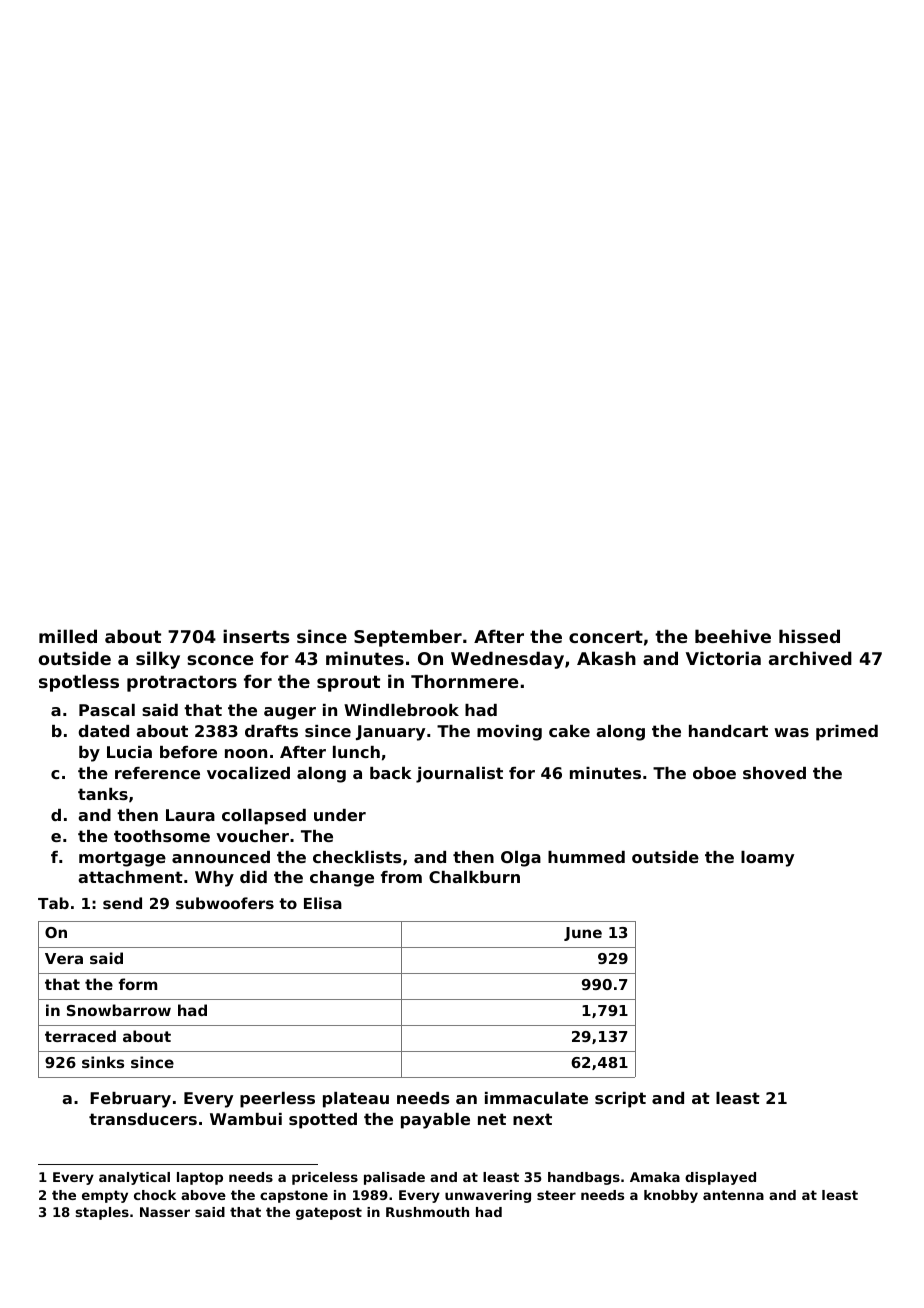  What do you see at coordinates (143, 1119) in the image?
I see `transducers` at bounding box center [143, 1119].
